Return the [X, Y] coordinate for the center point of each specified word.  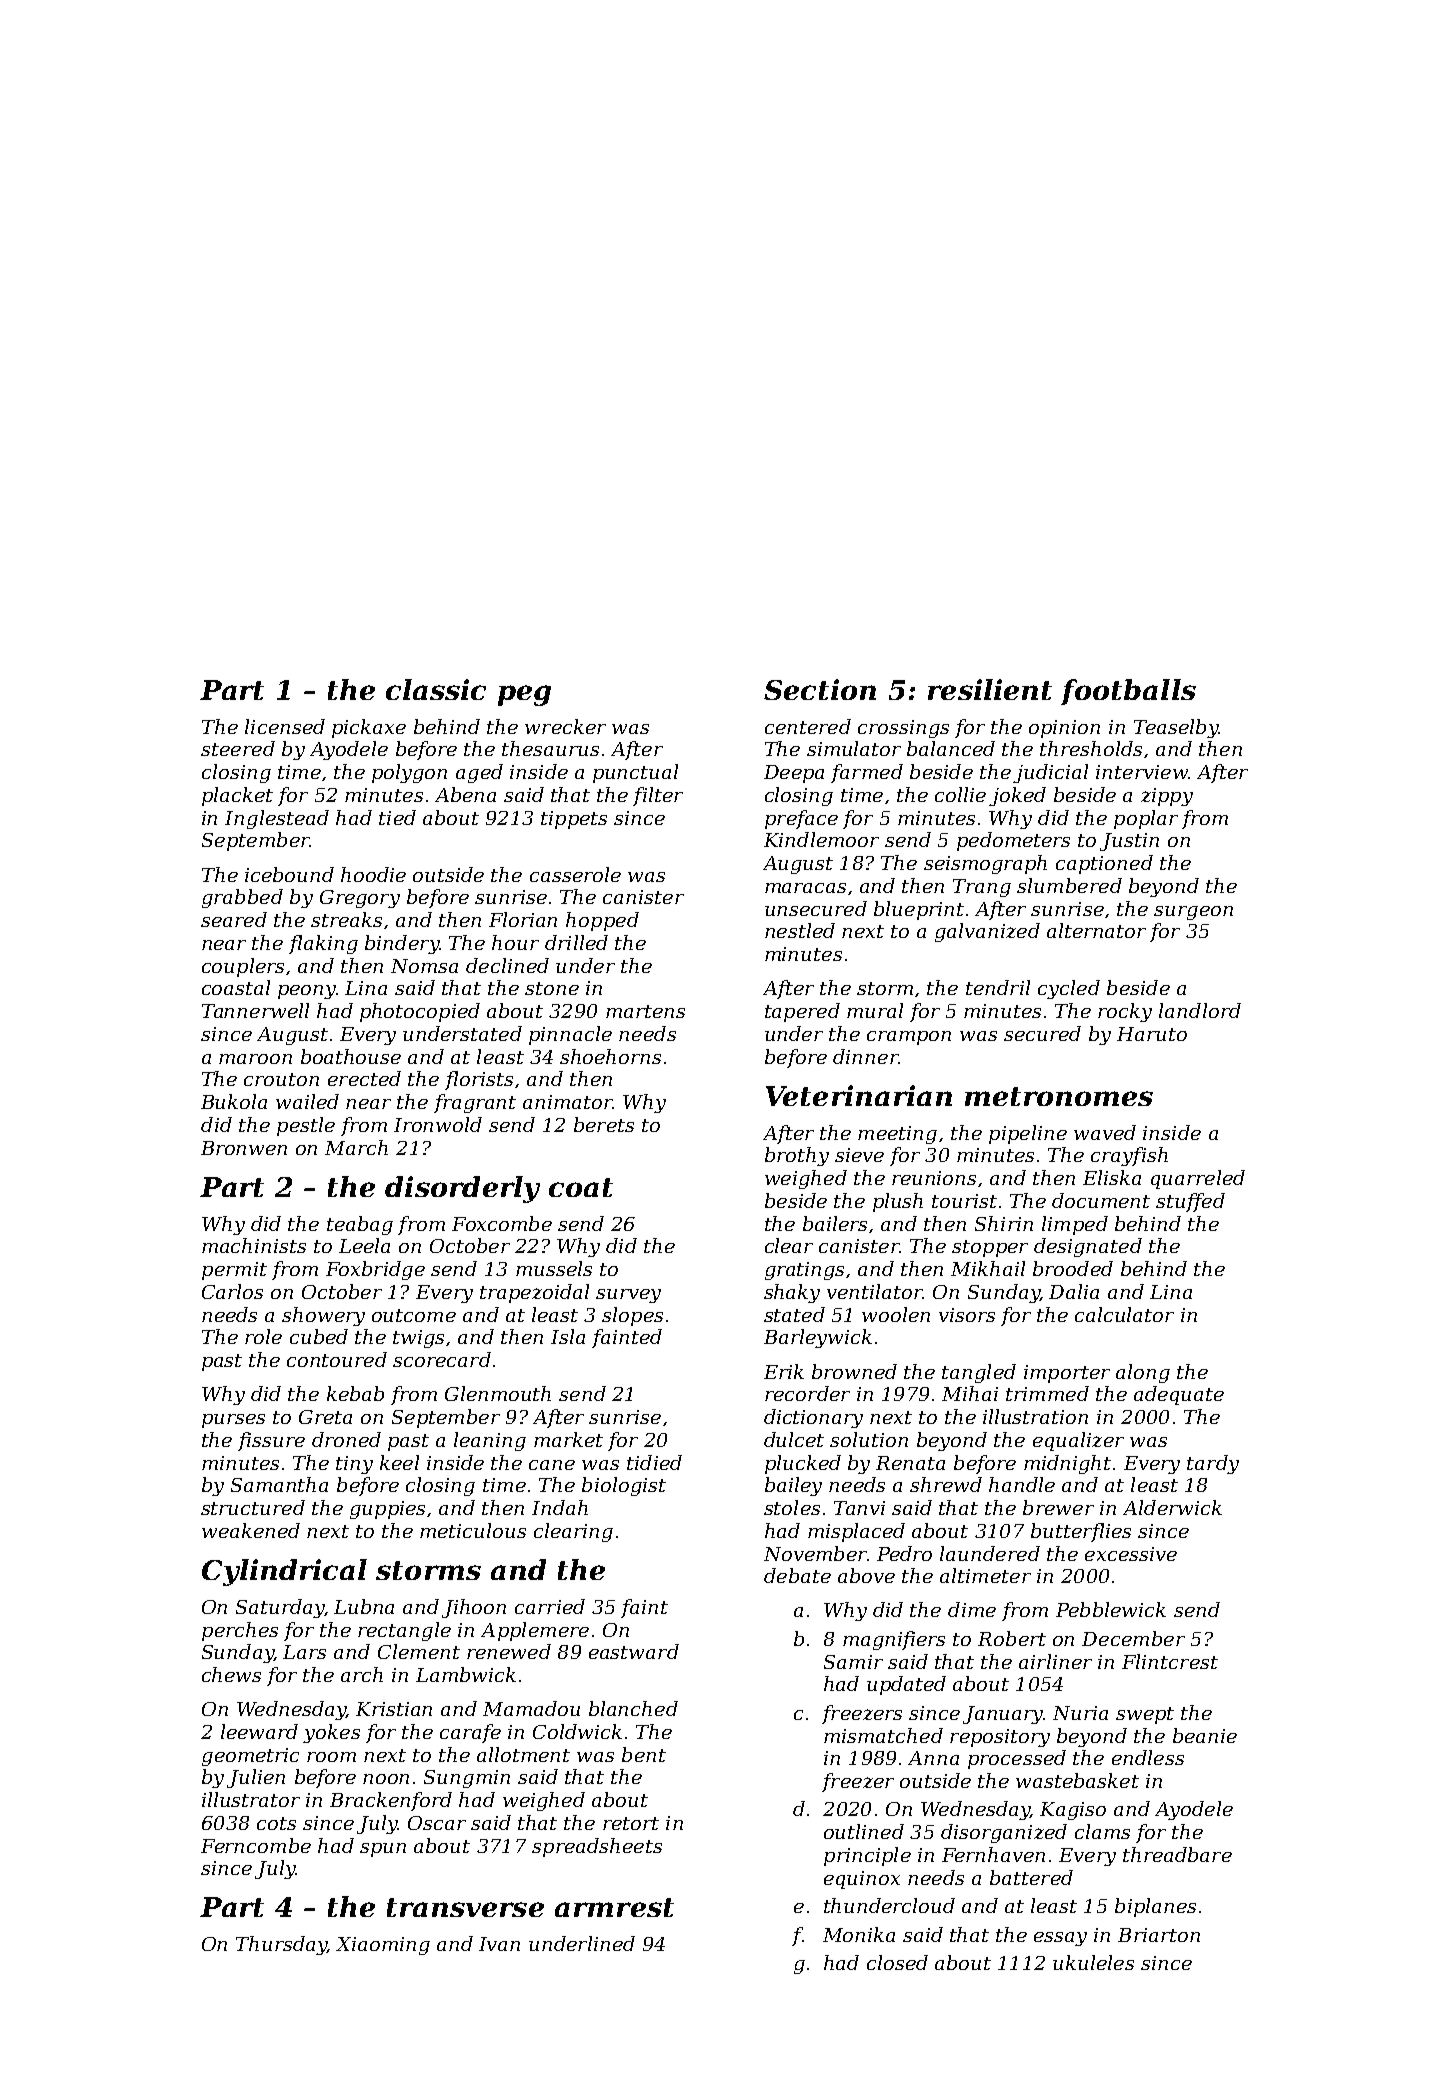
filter [658, 796]
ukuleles [1093, 1962]
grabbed [242, 898]
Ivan [499, 1944]
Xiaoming [383, 1946]
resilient [990, 689]
